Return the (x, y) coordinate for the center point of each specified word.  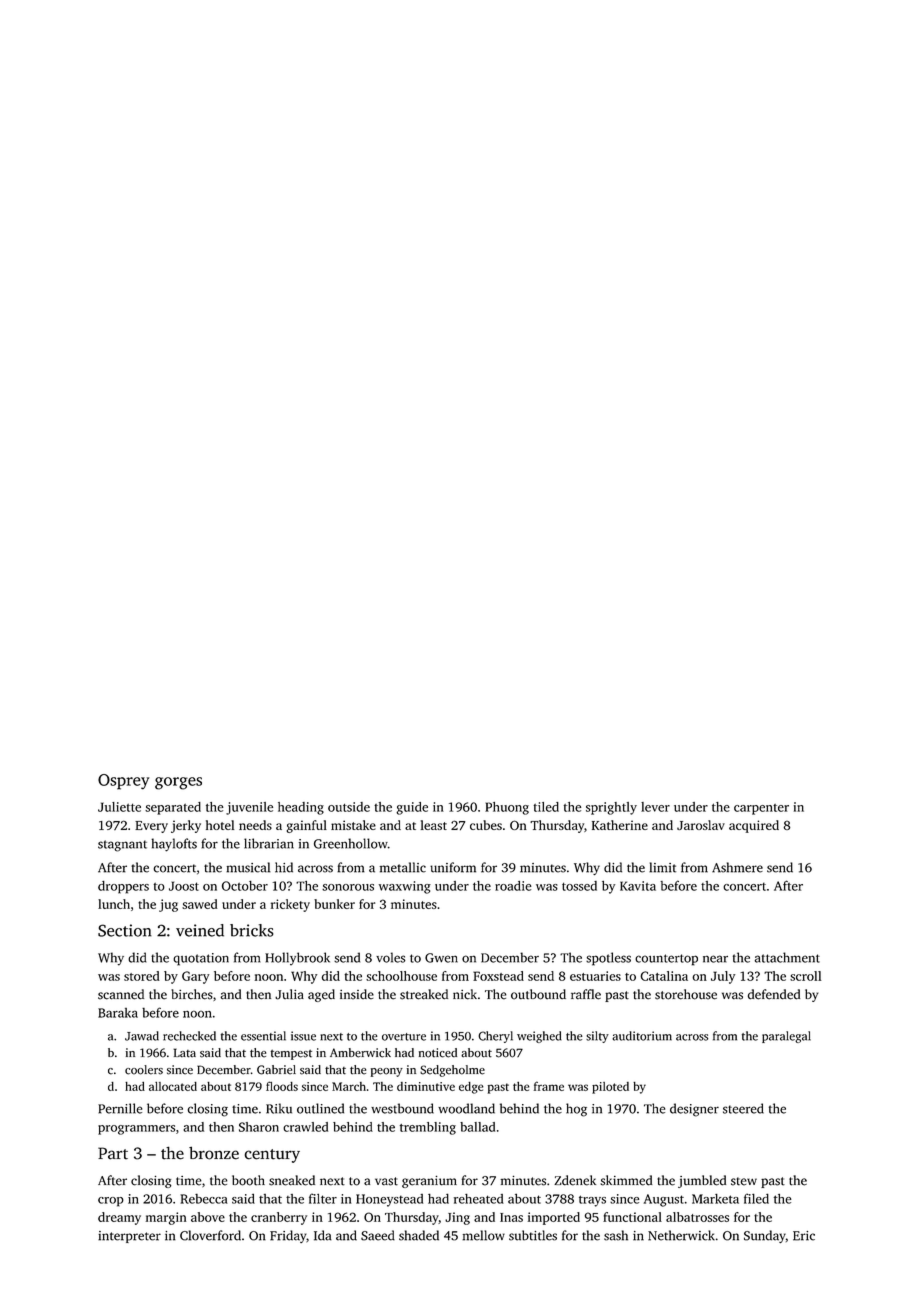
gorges (178, 783)
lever (655, 807)
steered (743, 1108)
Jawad (142, 1036)
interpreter (129, 1237)
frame (549, 1086)
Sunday (765, 1236)
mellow (483, 1235)
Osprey (123, 782)
